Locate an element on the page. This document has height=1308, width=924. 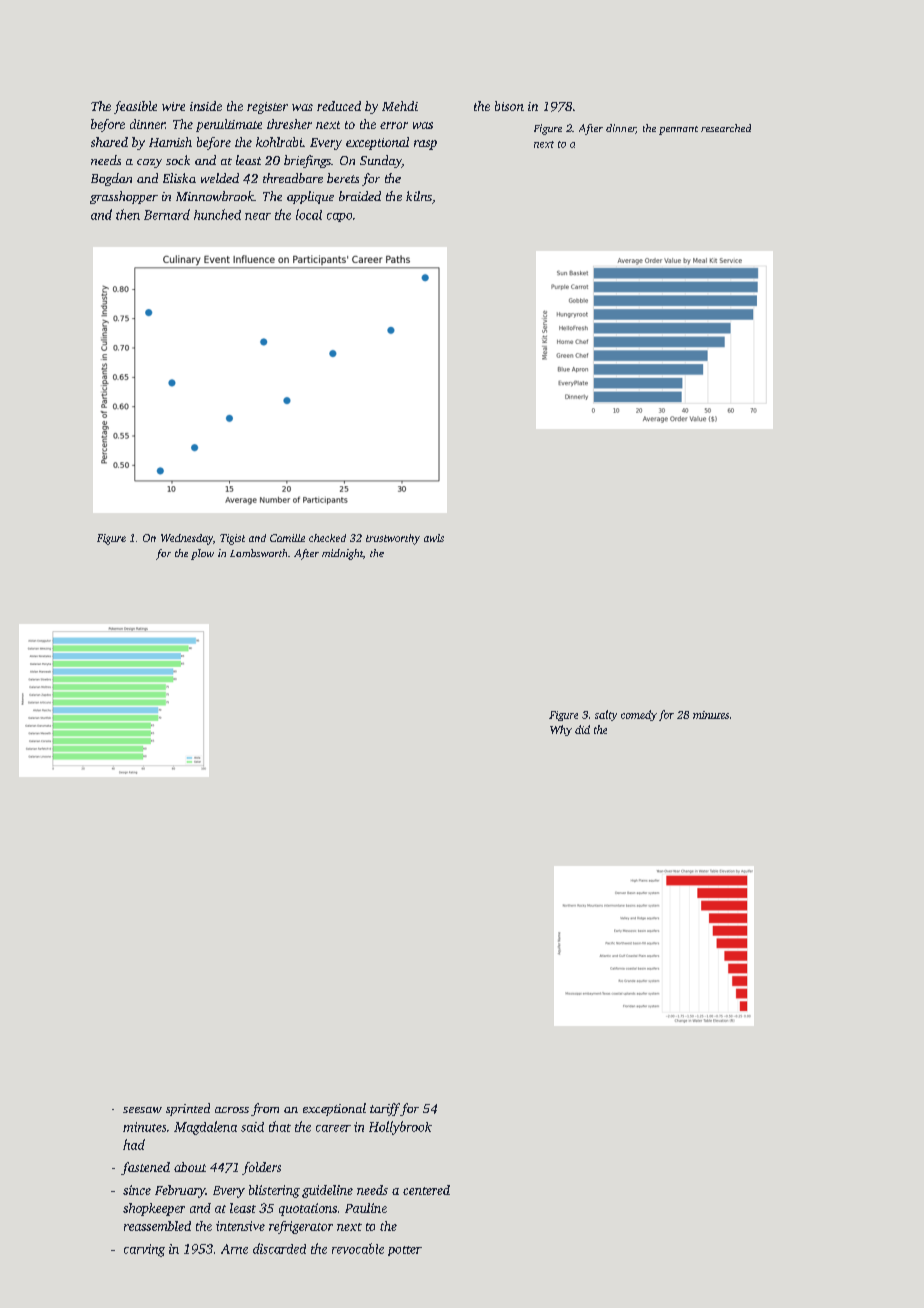
plow is located at coordinates (202, 554).
